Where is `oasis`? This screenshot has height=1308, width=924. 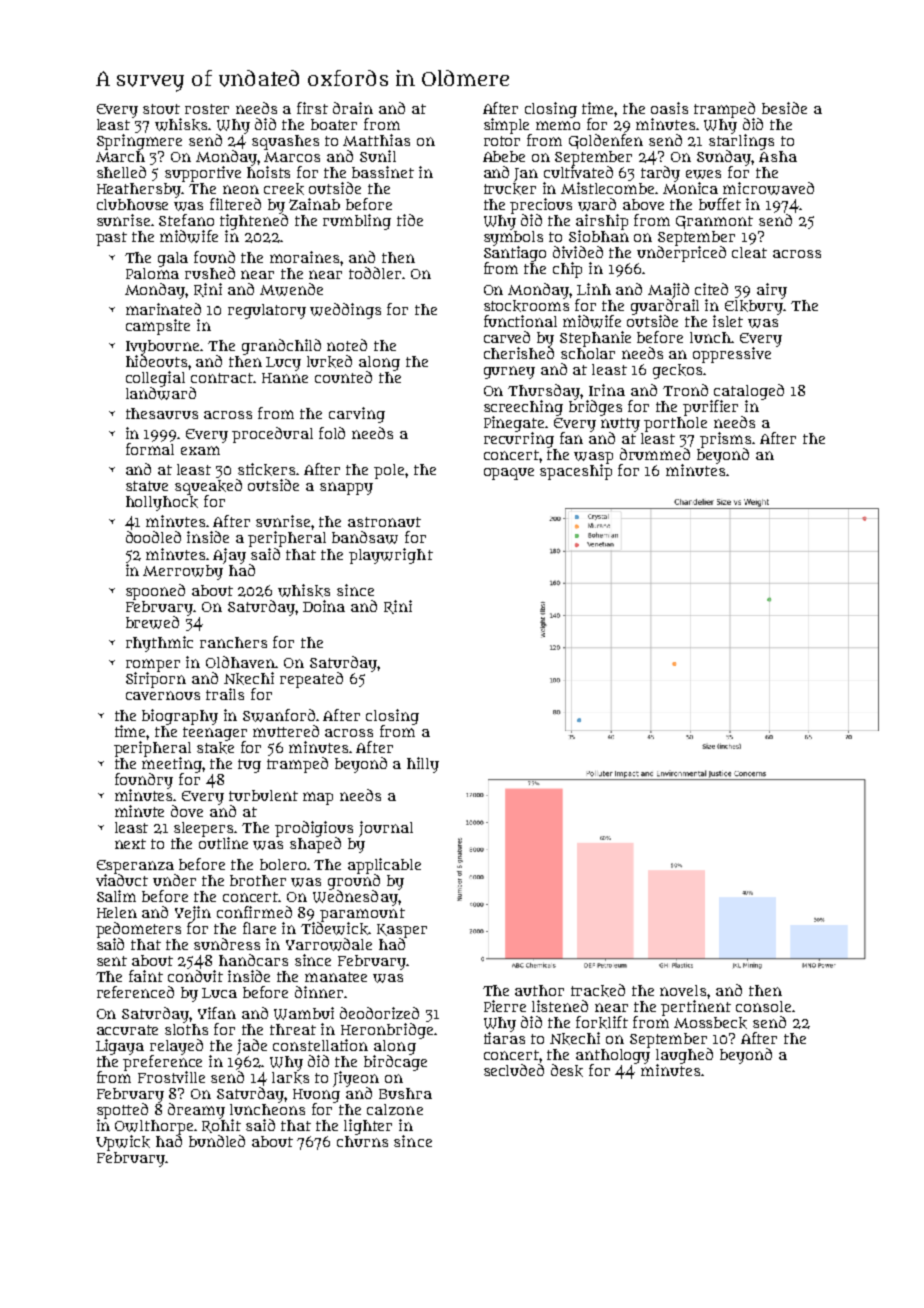
oasis is located at coordinates (669, 108).
